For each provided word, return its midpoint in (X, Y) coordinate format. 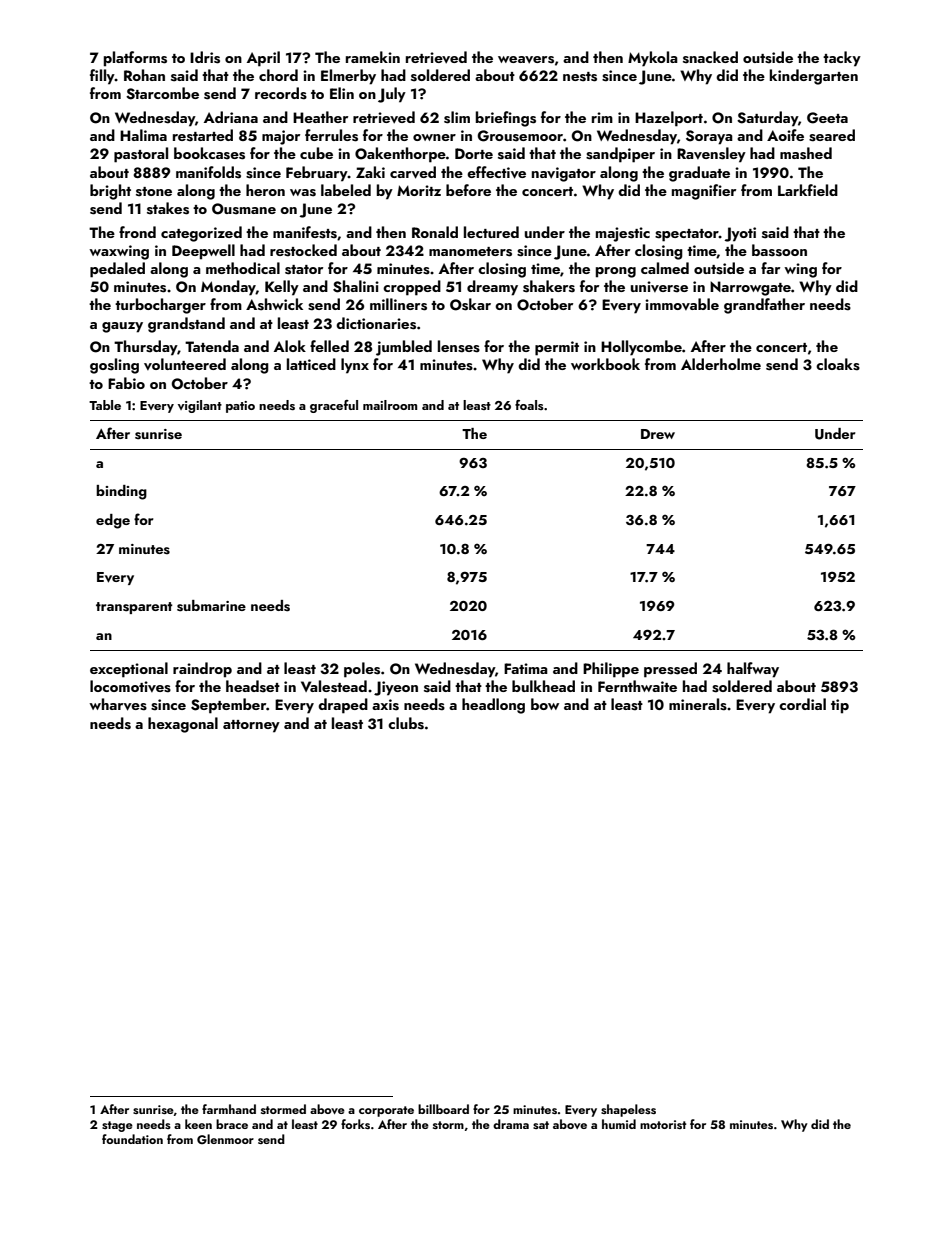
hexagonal (183, 725)
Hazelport (669, 119)
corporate (386, 1111)
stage (117, 1126)
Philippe (611, 670)
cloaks (838, 364)
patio (240, 407)
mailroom (390, 405)
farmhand (229, 1109)
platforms (135, 59)
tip (840, 706)
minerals (698, 704)
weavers (526, 60)
